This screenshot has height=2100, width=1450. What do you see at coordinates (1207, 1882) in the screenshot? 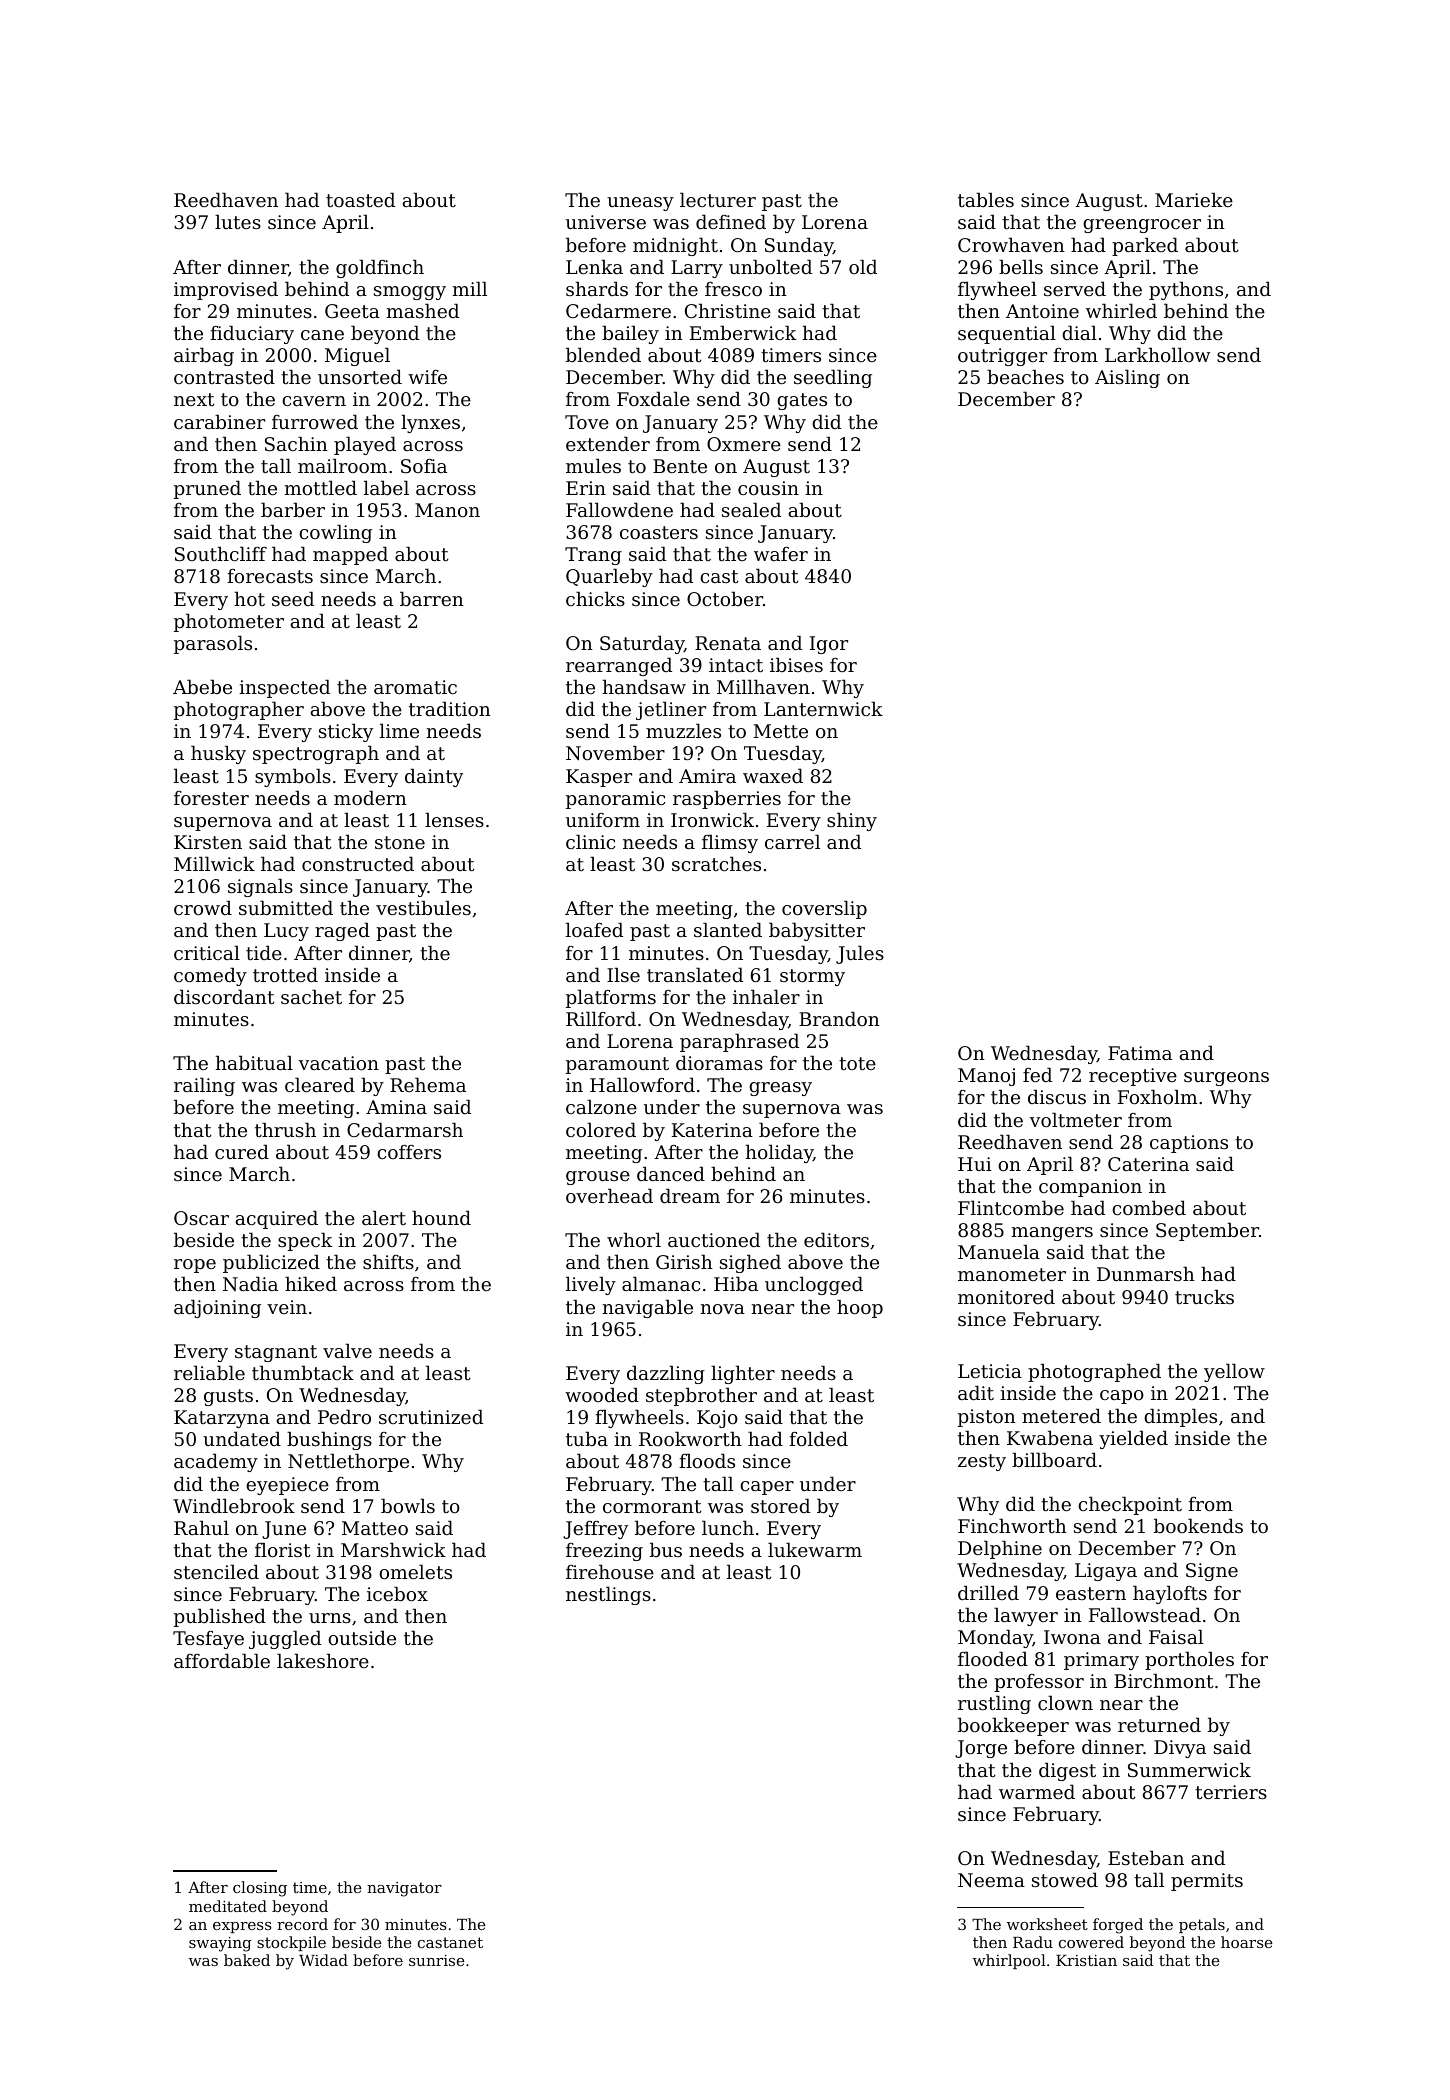
I see `permits` at bounding box center [1207, 1882].
